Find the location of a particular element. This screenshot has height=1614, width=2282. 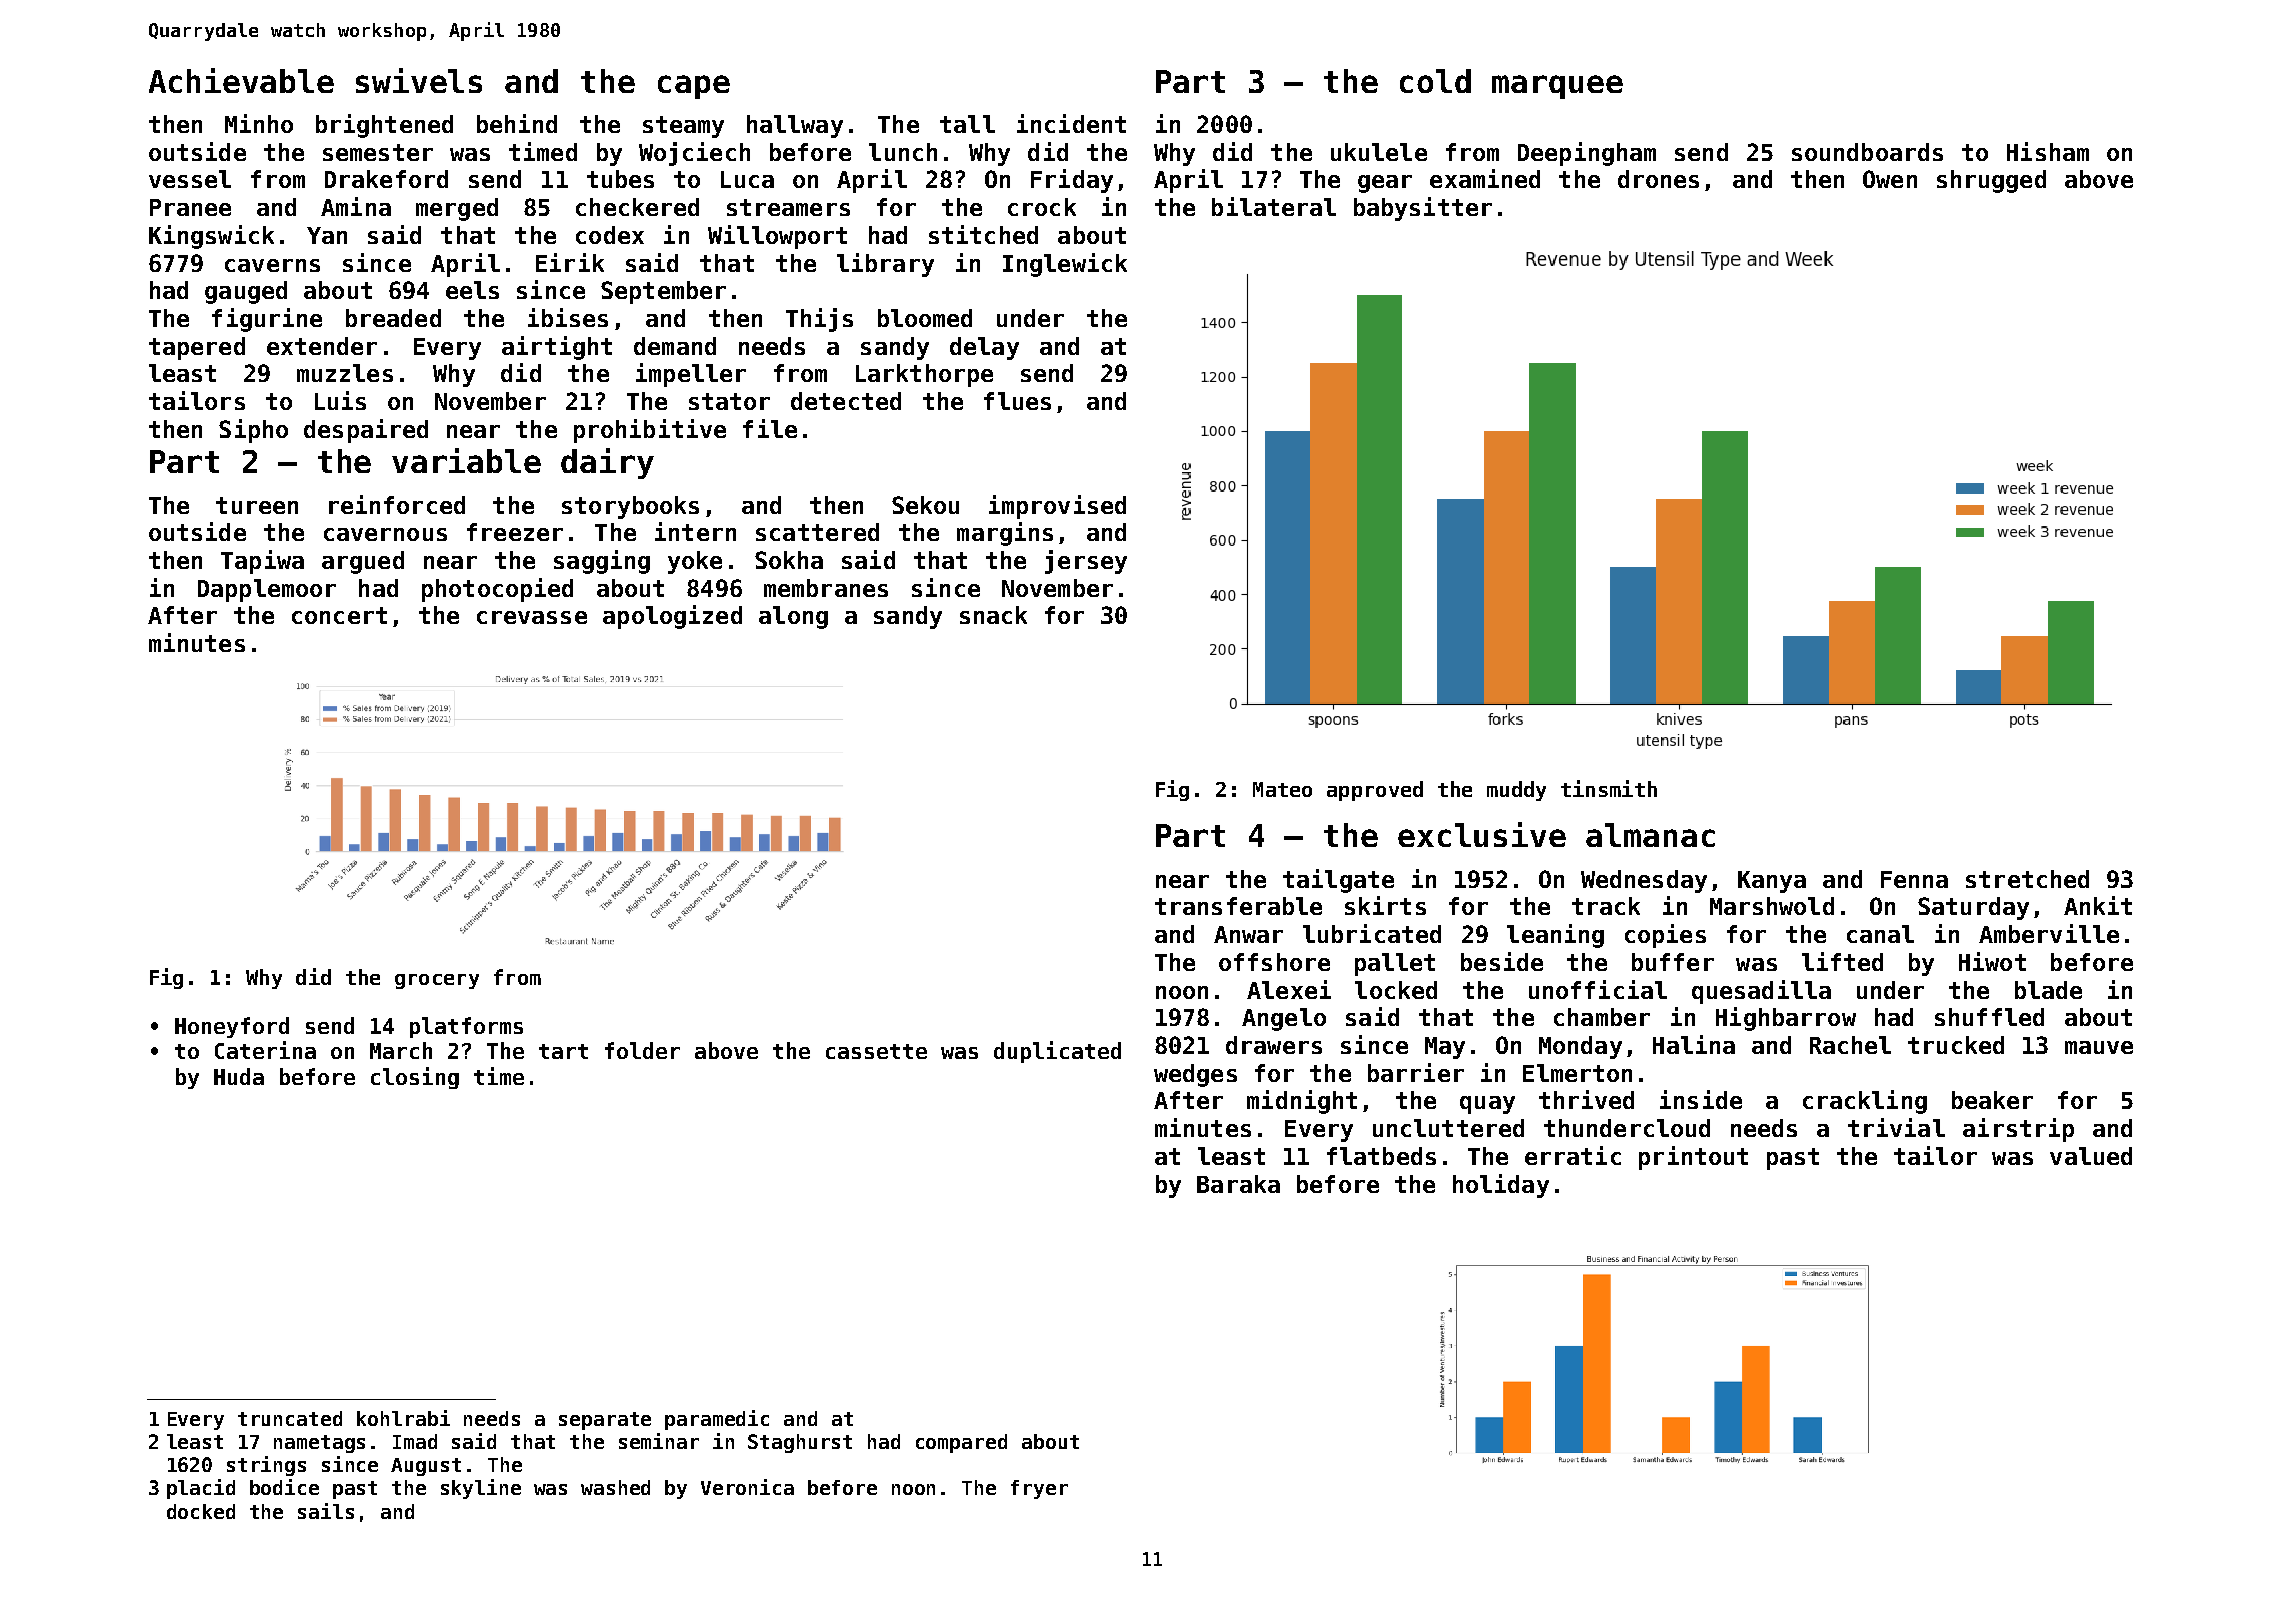

fryer is located at coordinates (1039, 1489).
